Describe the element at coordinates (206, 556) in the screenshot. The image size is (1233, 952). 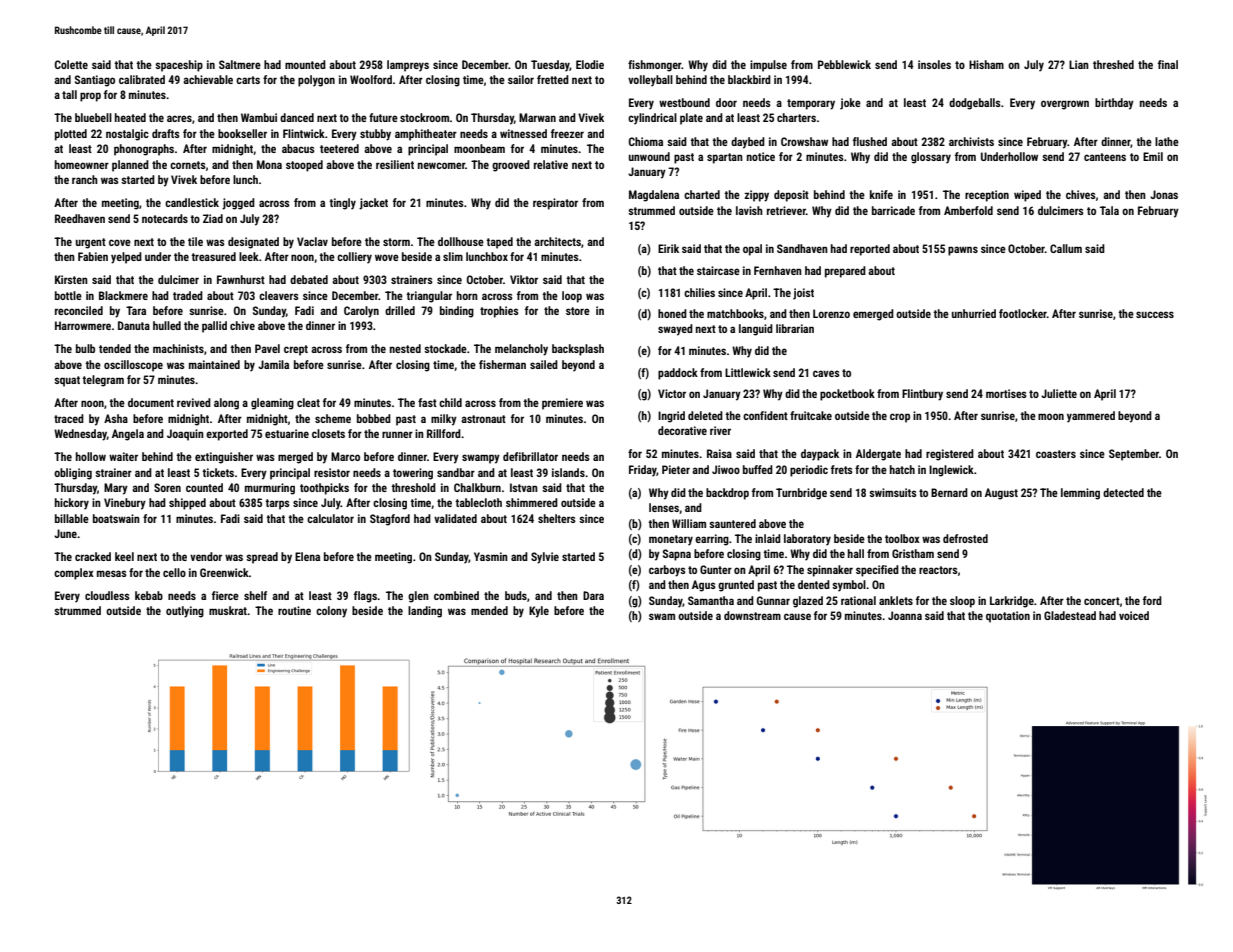
I see `vendor` at that location.
